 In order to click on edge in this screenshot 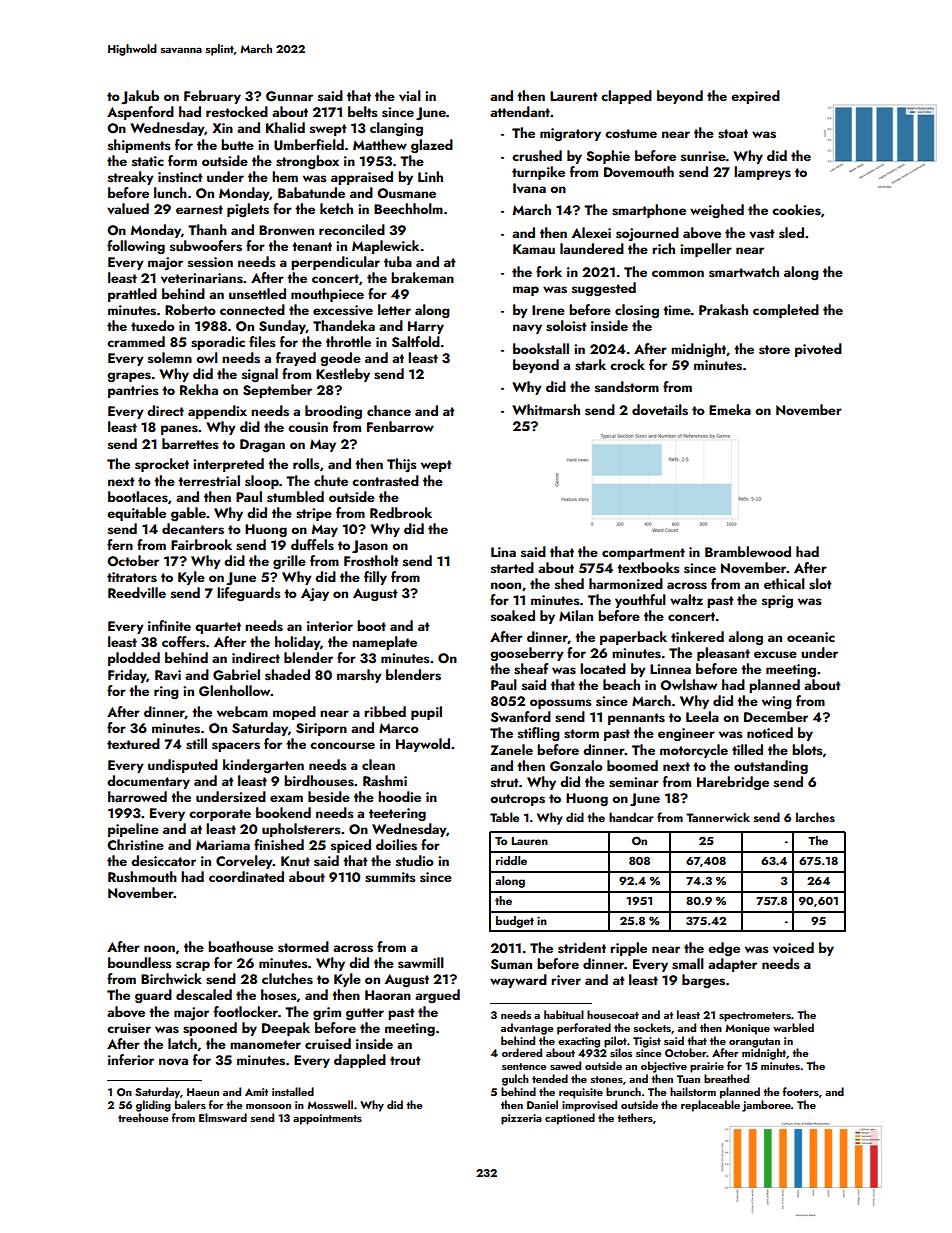, I will do `click(724, 949)`.
